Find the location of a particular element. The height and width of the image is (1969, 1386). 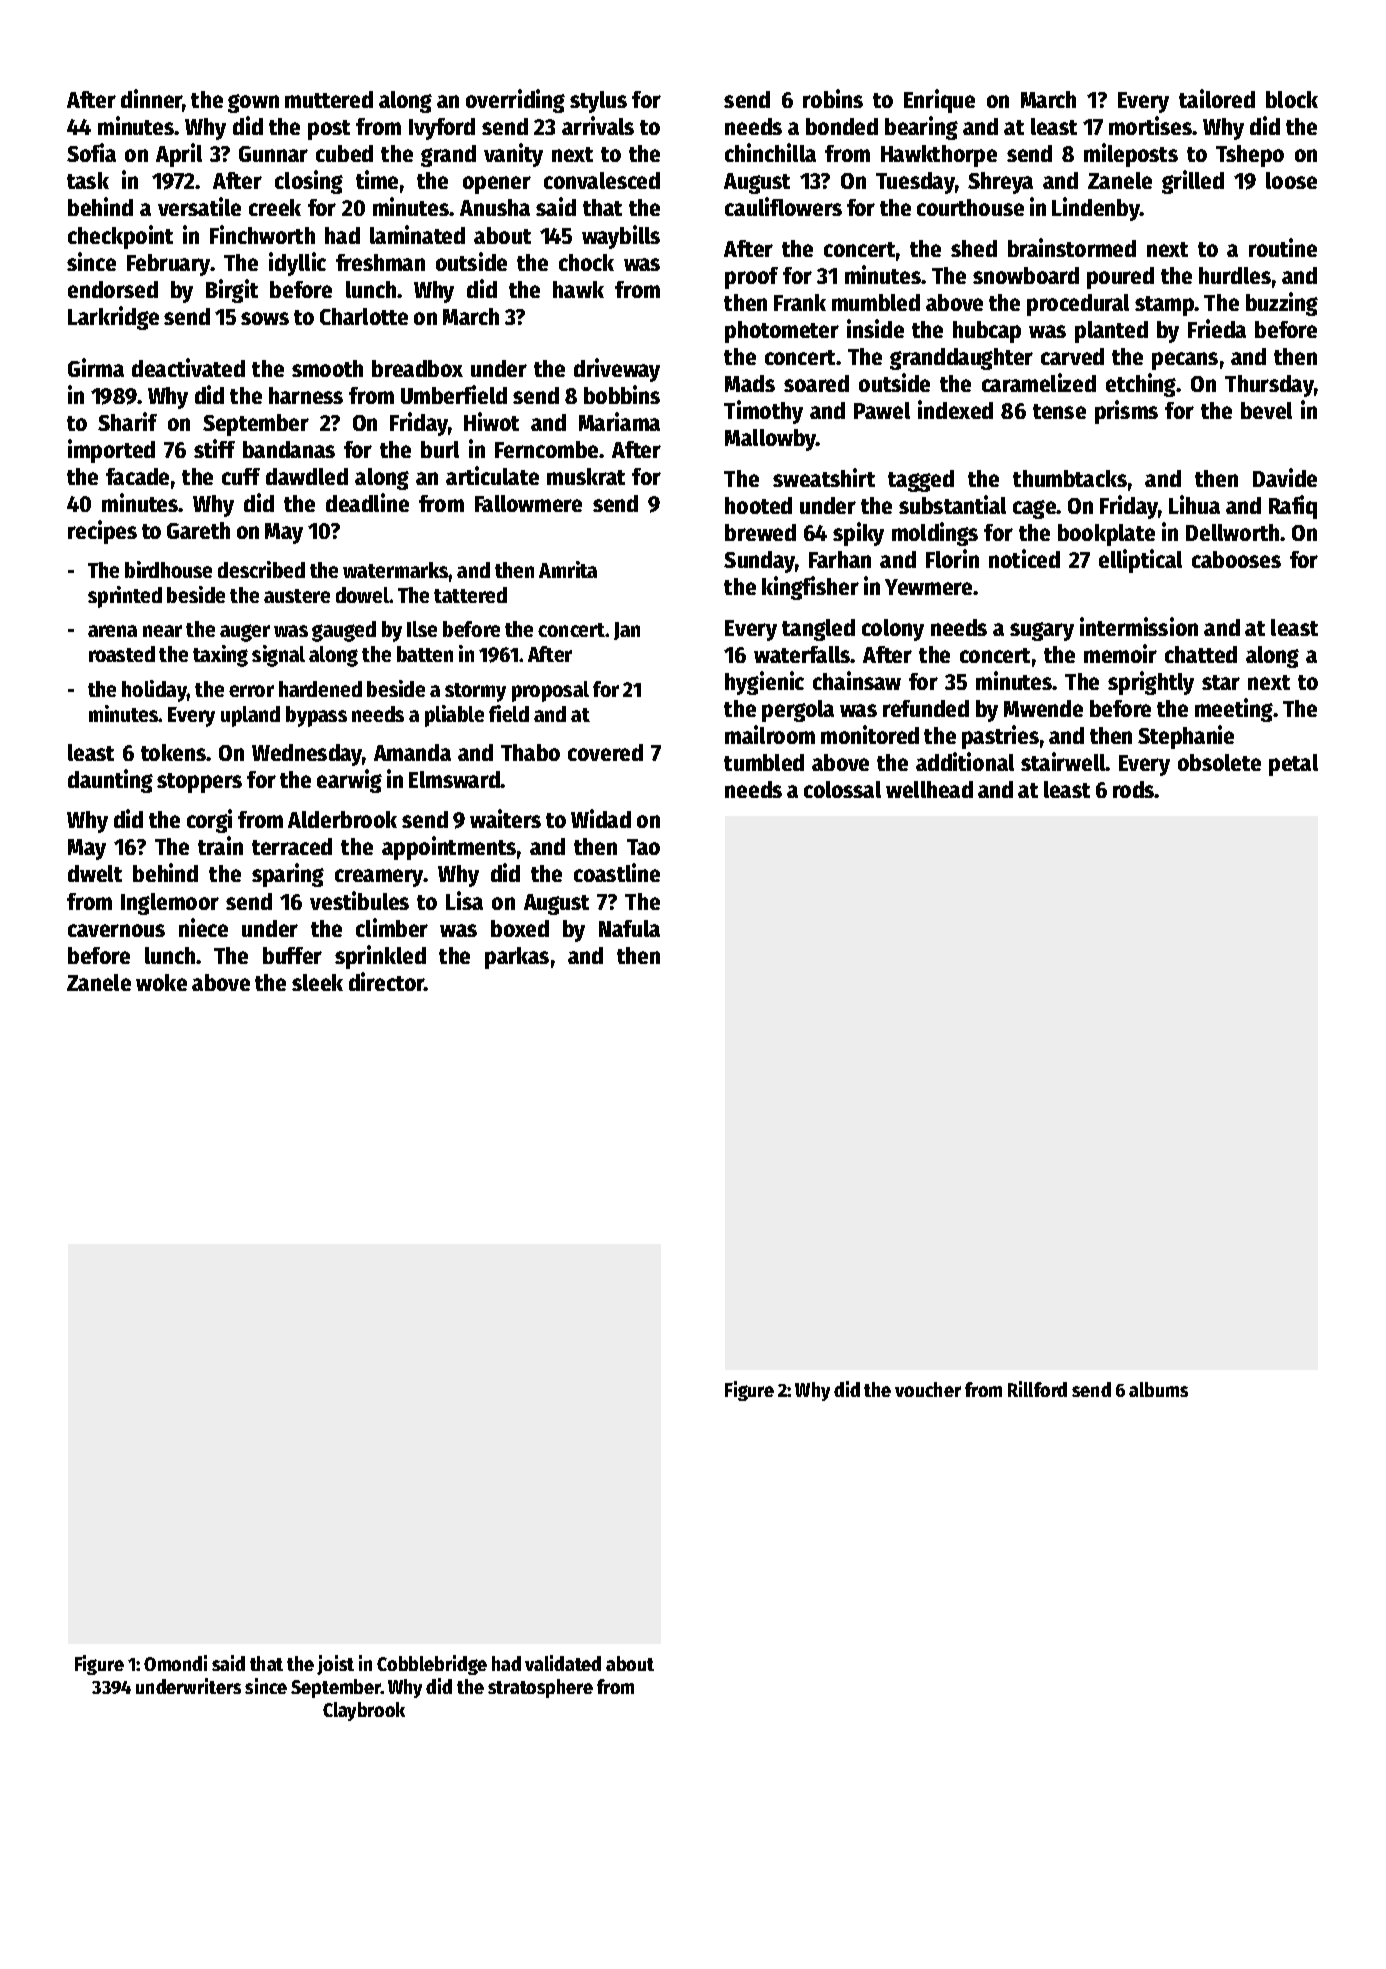

overriding is located at coordinates (515, 101).
